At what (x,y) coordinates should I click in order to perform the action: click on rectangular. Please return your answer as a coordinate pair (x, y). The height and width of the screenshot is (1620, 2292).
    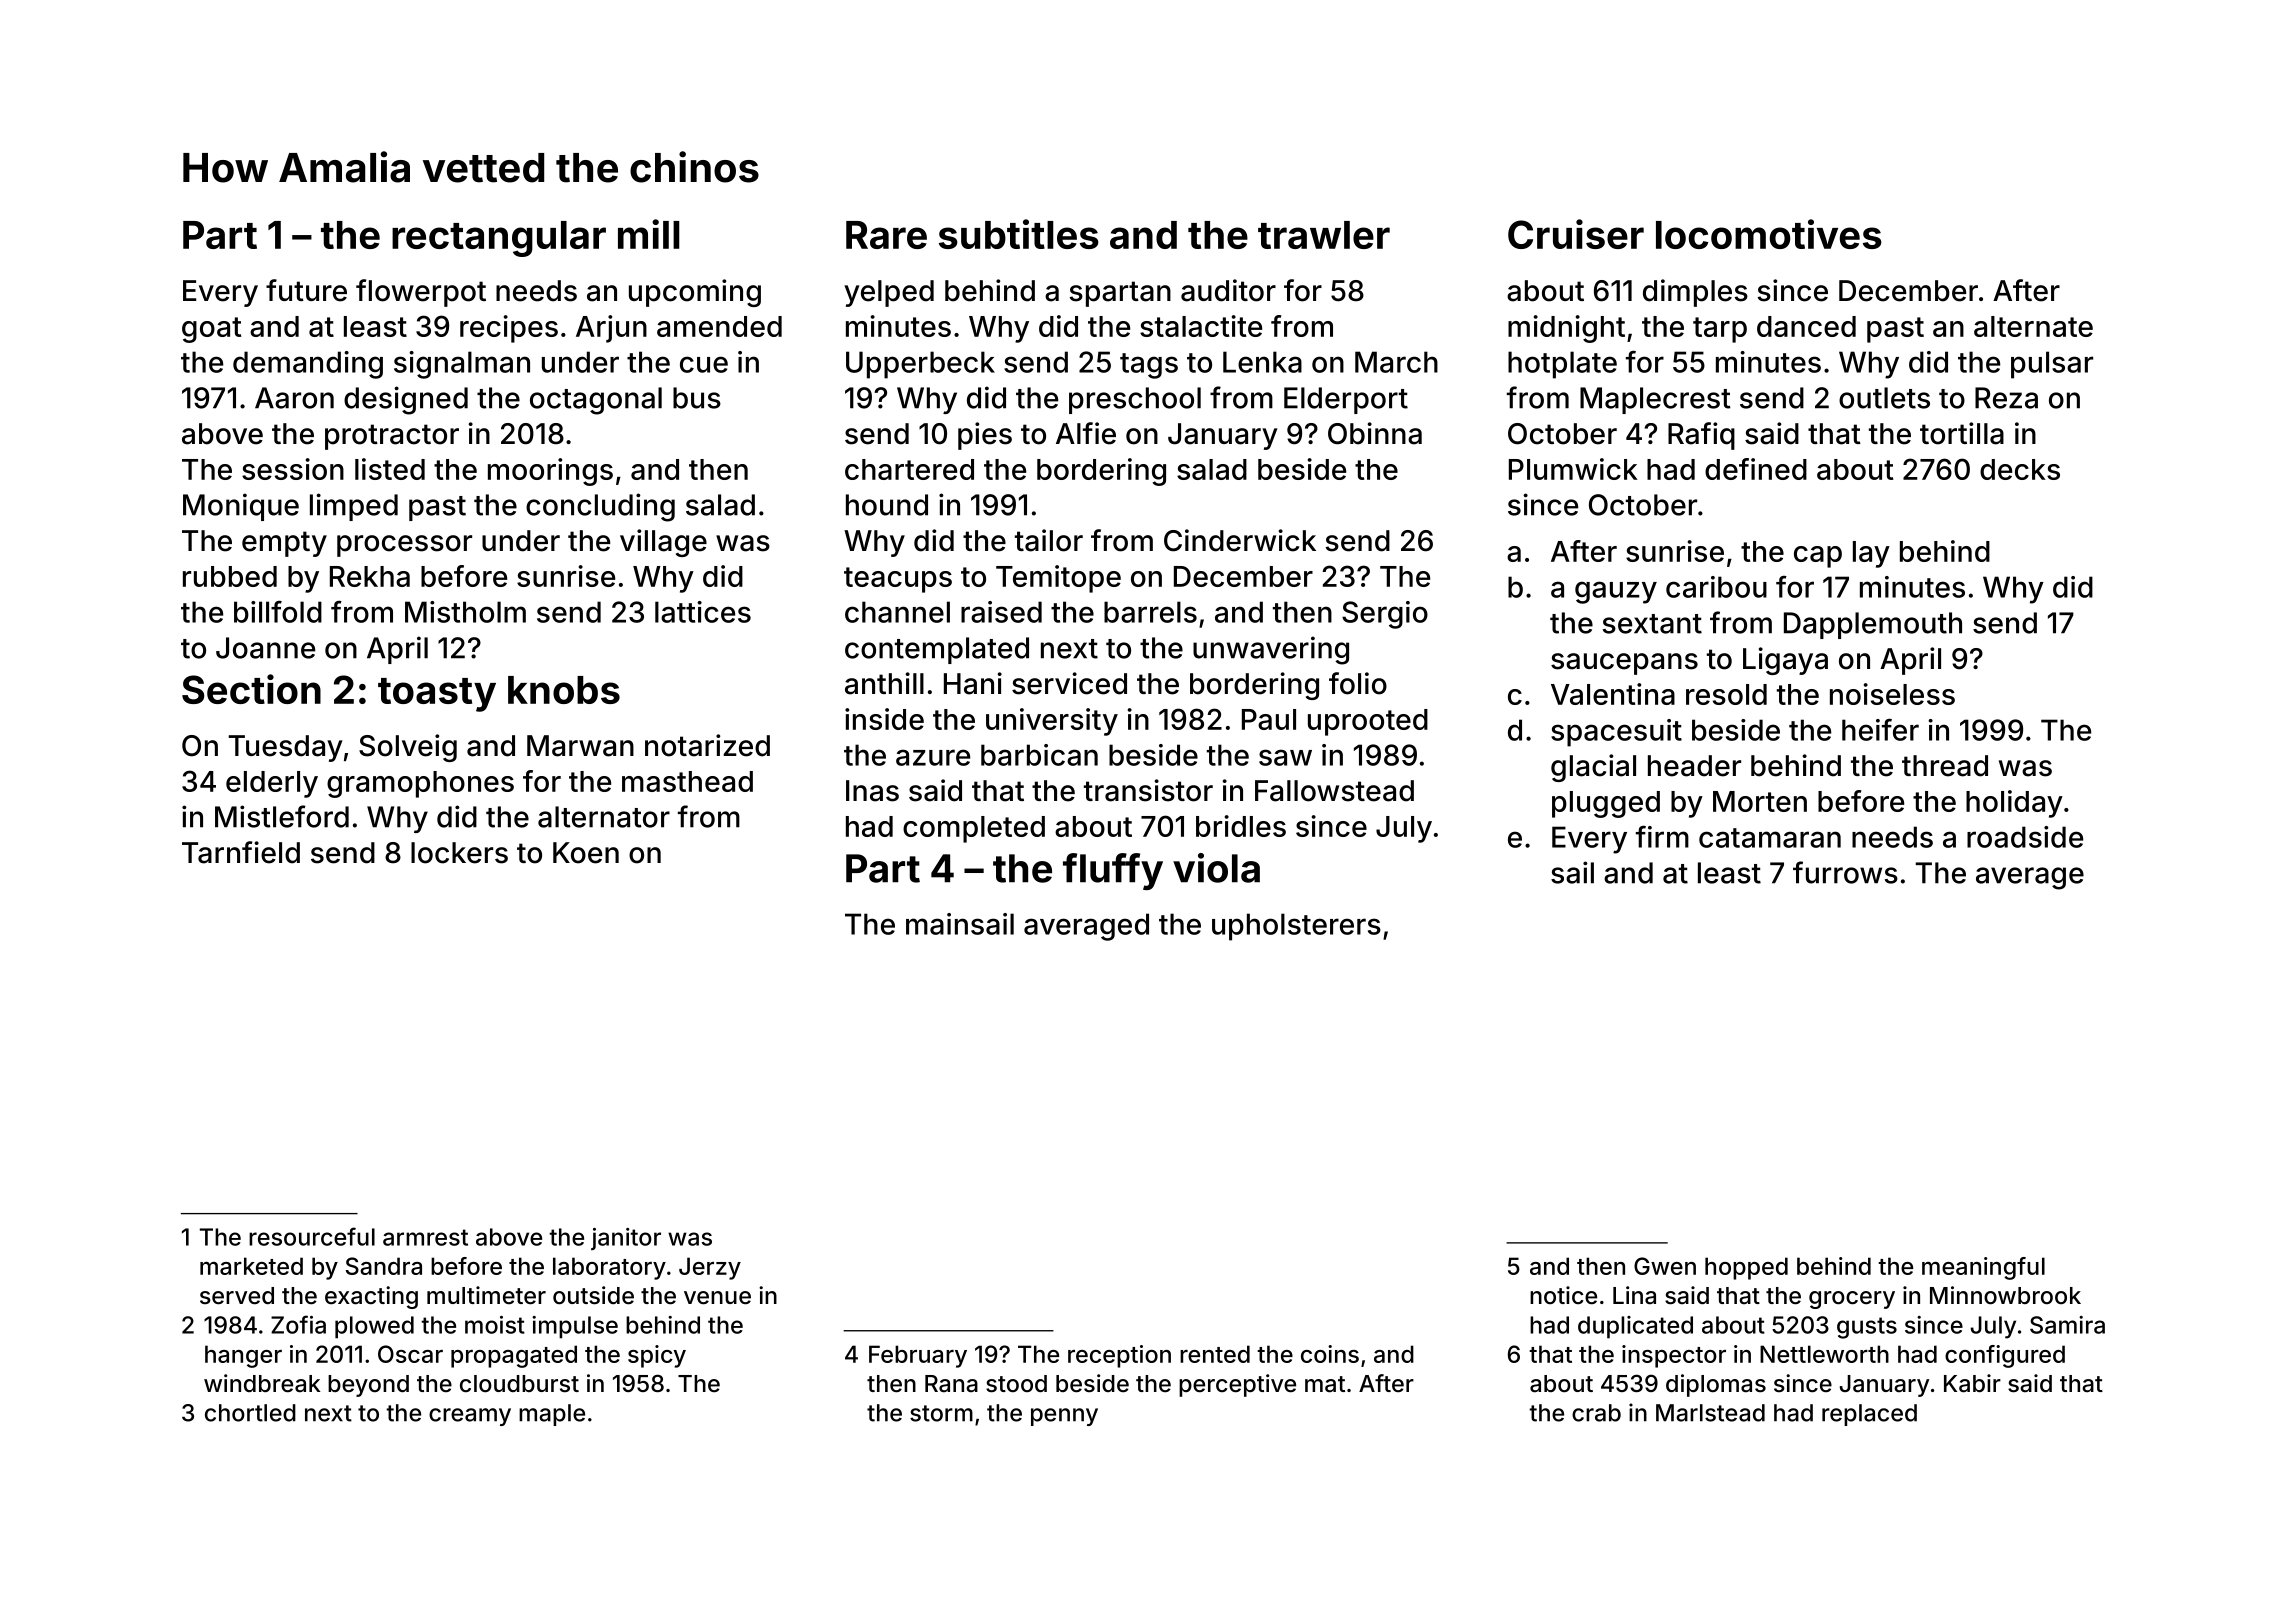
    Looking at the image, I should click on (499, 239).
